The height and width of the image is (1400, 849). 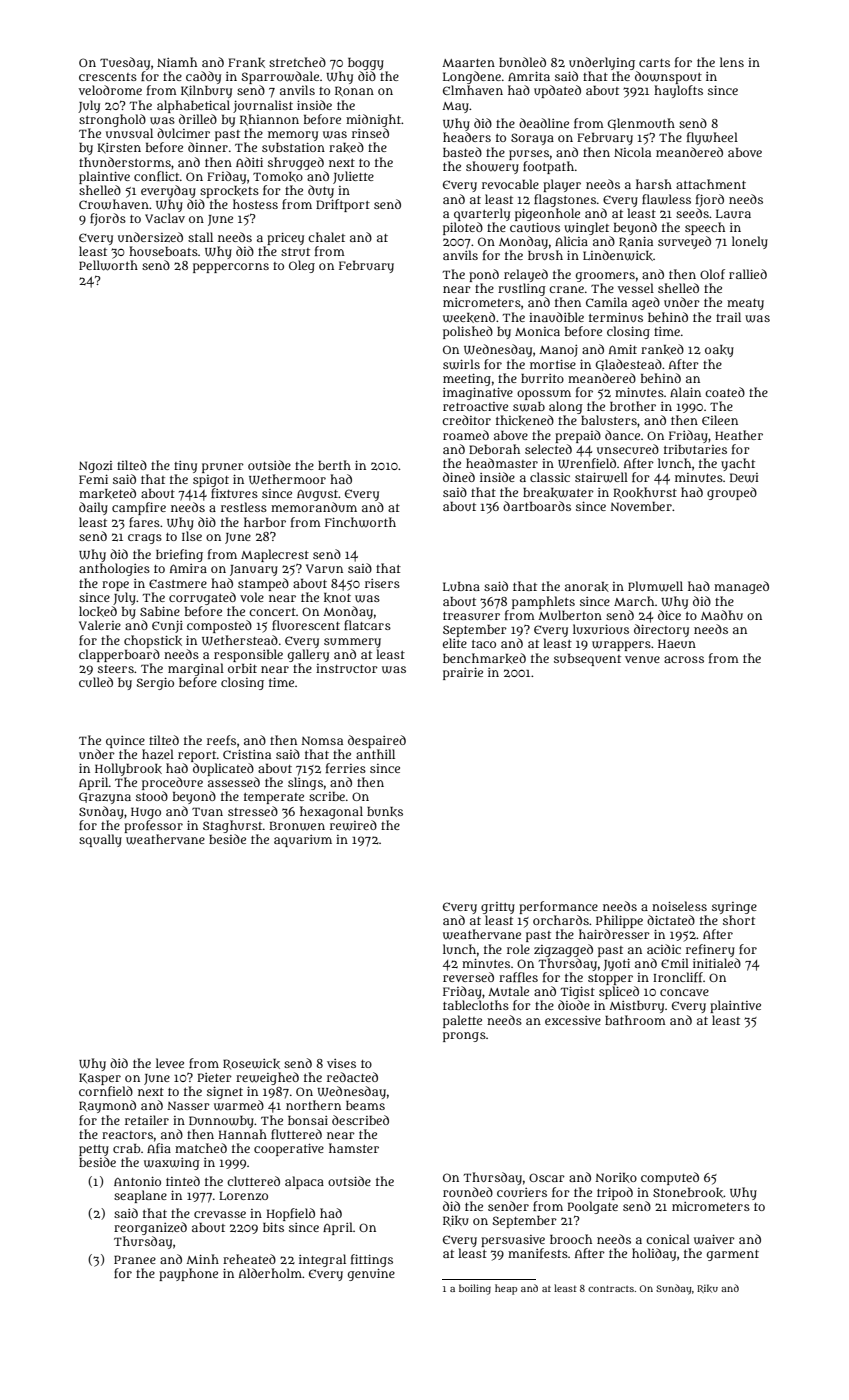 I want to click on locked, so click(x=98, y=611).
